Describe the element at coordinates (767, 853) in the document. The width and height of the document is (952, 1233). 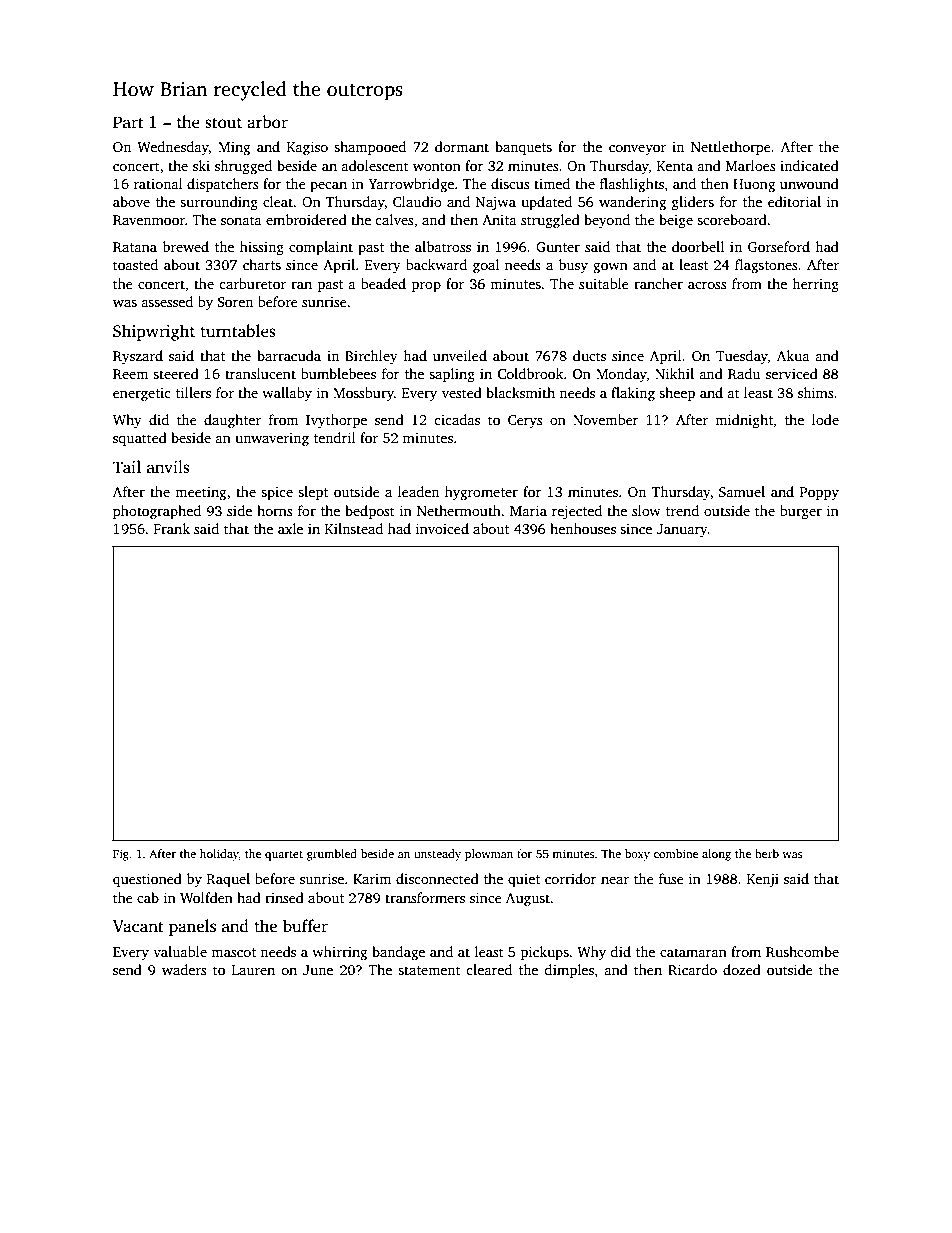
I see `herb` at that location.
